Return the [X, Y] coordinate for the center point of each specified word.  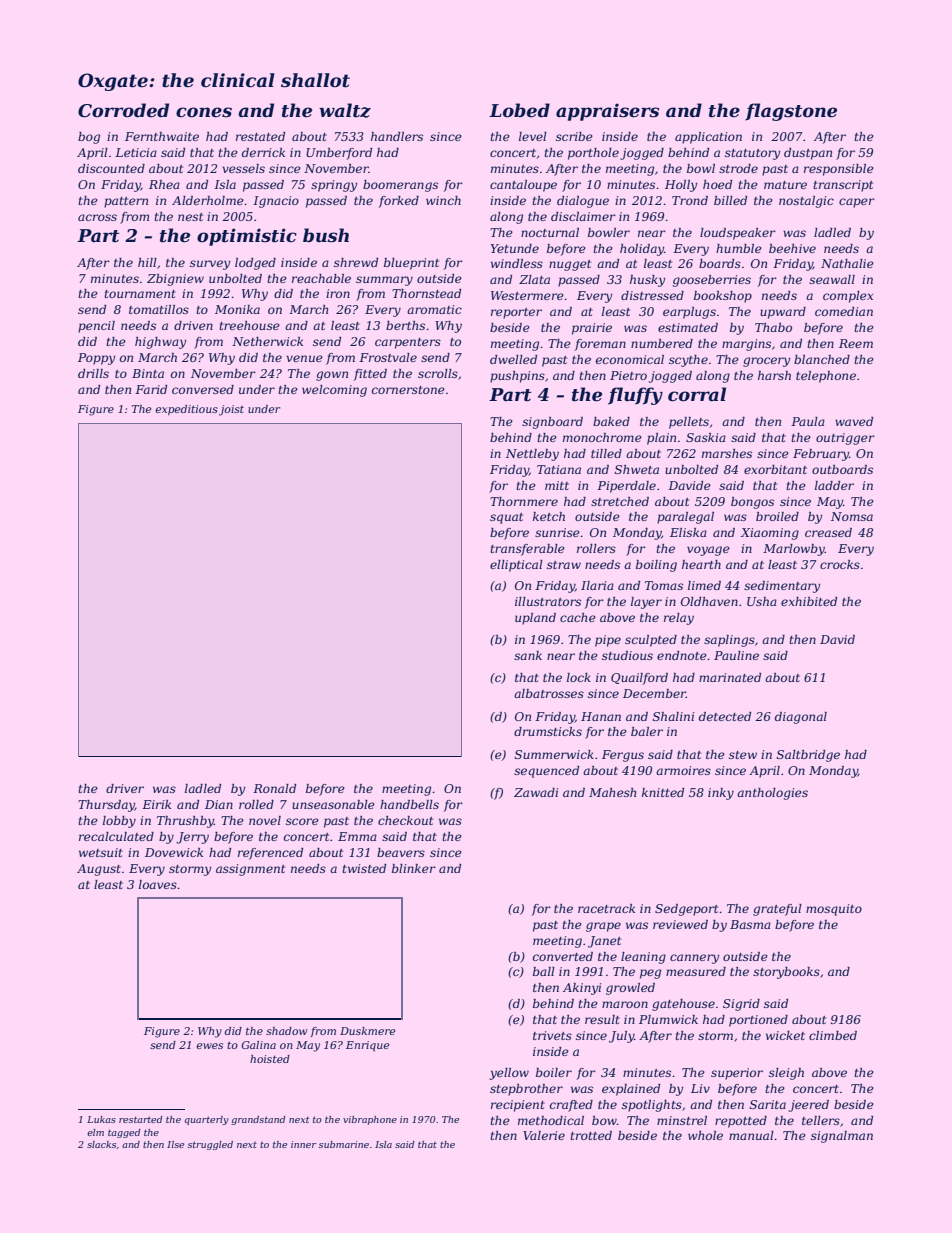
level [533, 136]
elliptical [516, 566]
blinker [414, 868]
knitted [663, 792]
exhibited [809, 601]
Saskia [706, 437]
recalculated [116, 836]
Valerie [544, 1135]
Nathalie [847, 263]
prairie [592, 329]
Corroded [123, 110]
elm [95, 1132]
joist [231, 410]
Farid [151, 389]
